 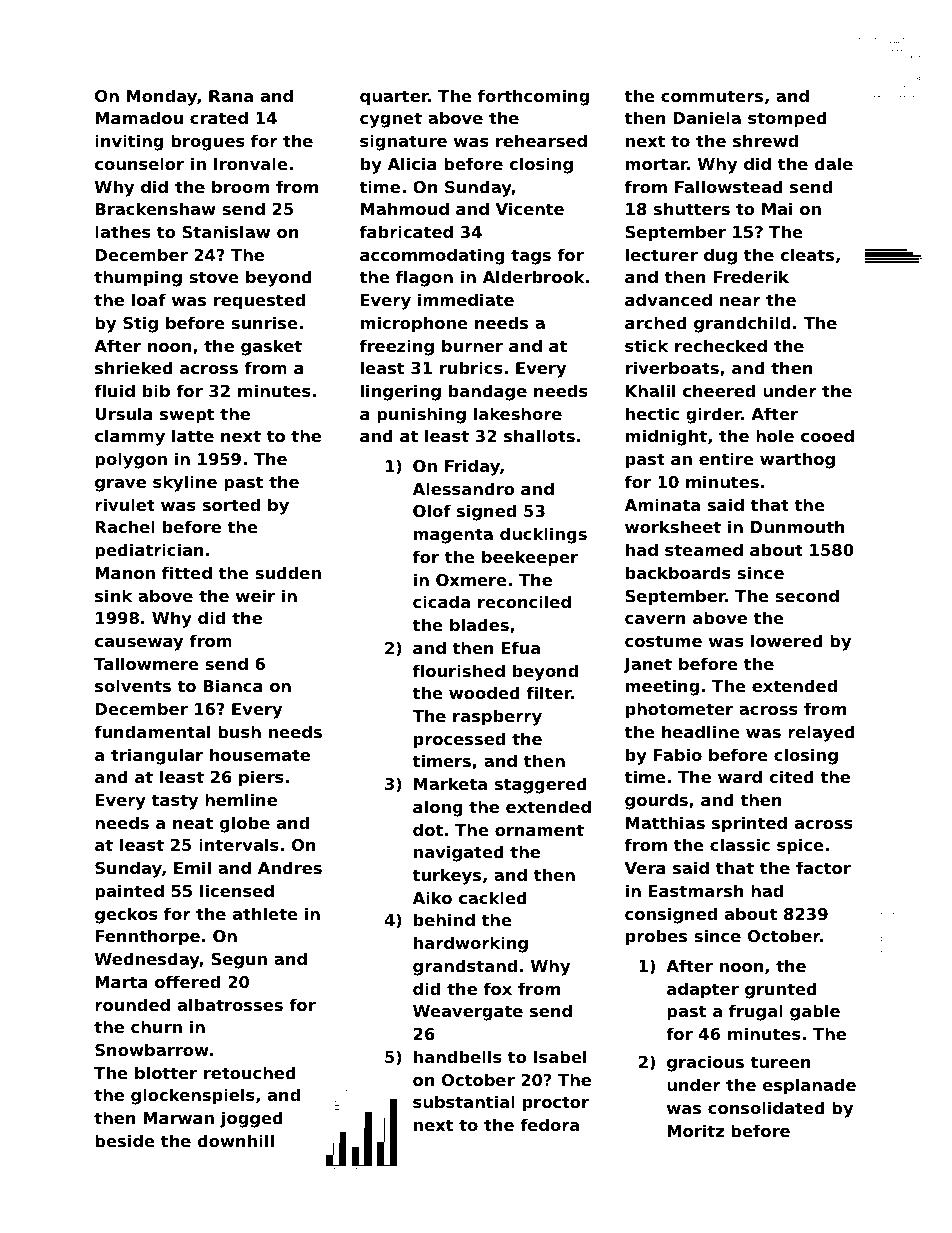 I want to click on Isabel, so click(x=560, y=1056).
